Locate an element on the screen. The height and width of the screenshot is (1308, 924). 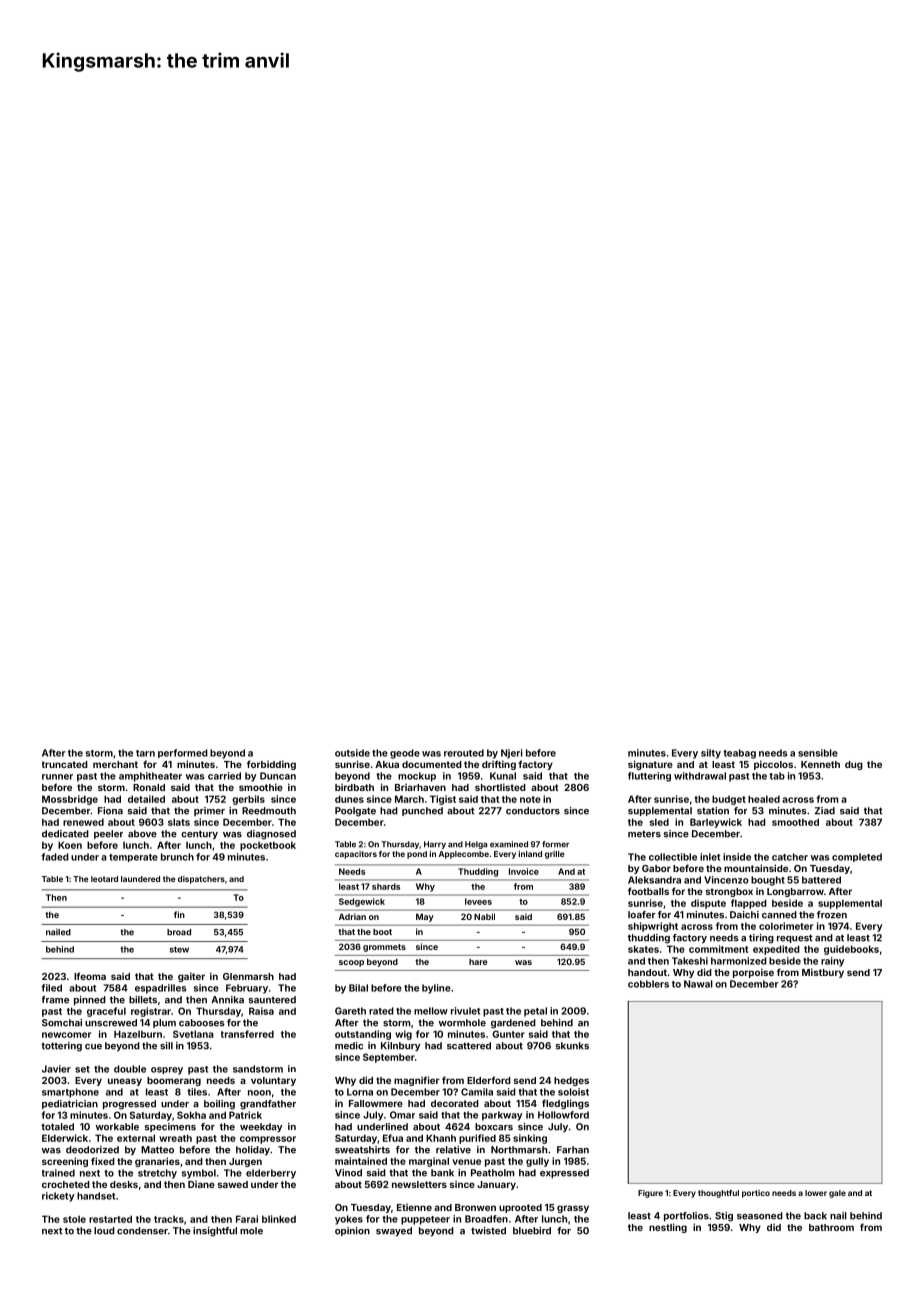
signature is located at coordinates (650, 765).
